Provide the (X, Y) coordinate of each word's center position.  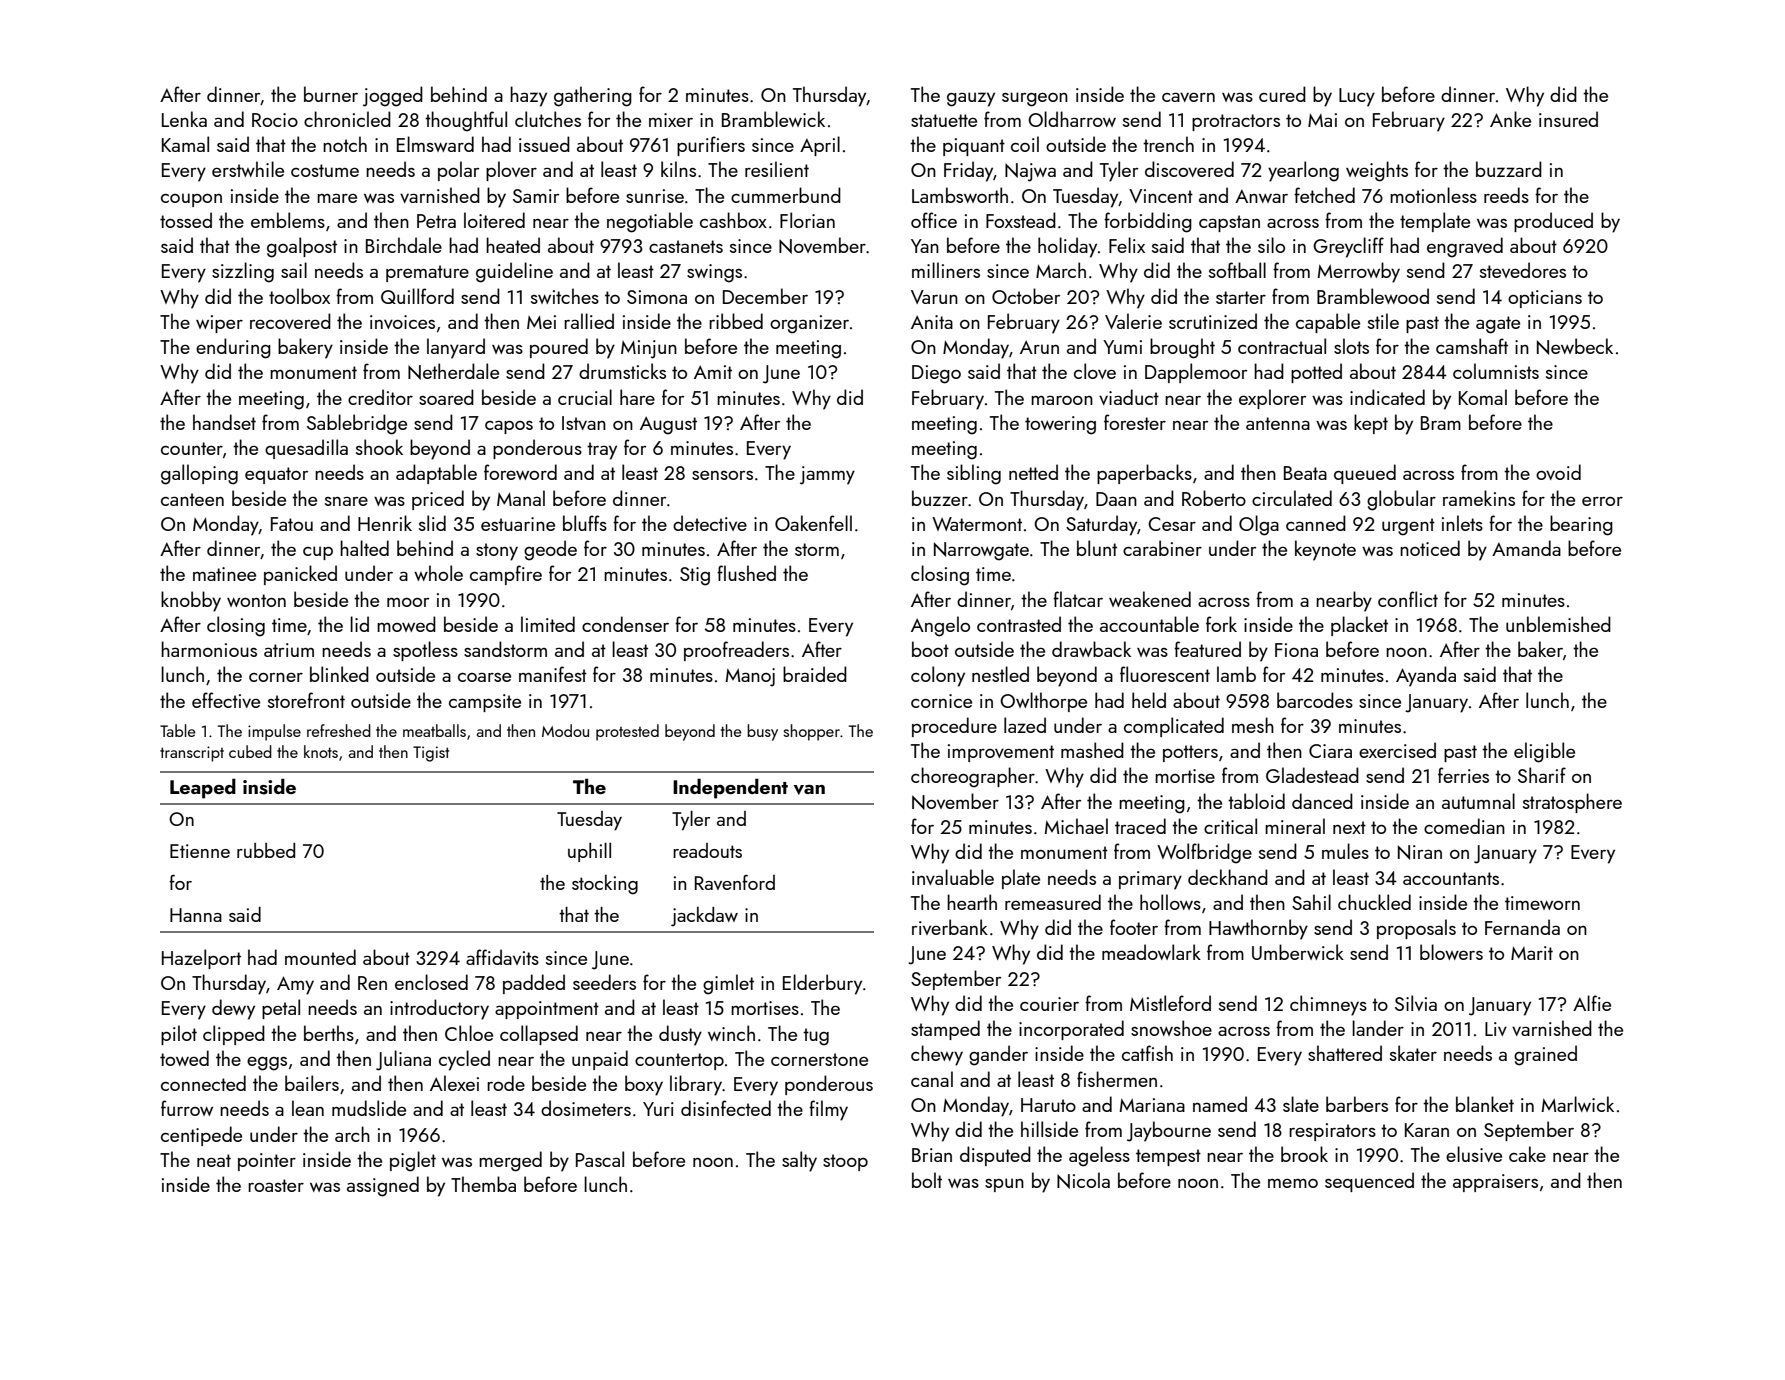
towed (184, 1058)
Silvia (1416, 1003)
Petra (436, 221)
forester (1135, 422)
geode (550, 550)
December (765, 296)
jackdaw (704, 916)
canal (932, 1079)
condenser (625, 624)
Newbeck (1575, 346)
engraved (1465, 247)
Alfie (1592, 1003)
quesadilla (306, 449)
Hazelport (201, 959)
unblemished (1558, 624)
